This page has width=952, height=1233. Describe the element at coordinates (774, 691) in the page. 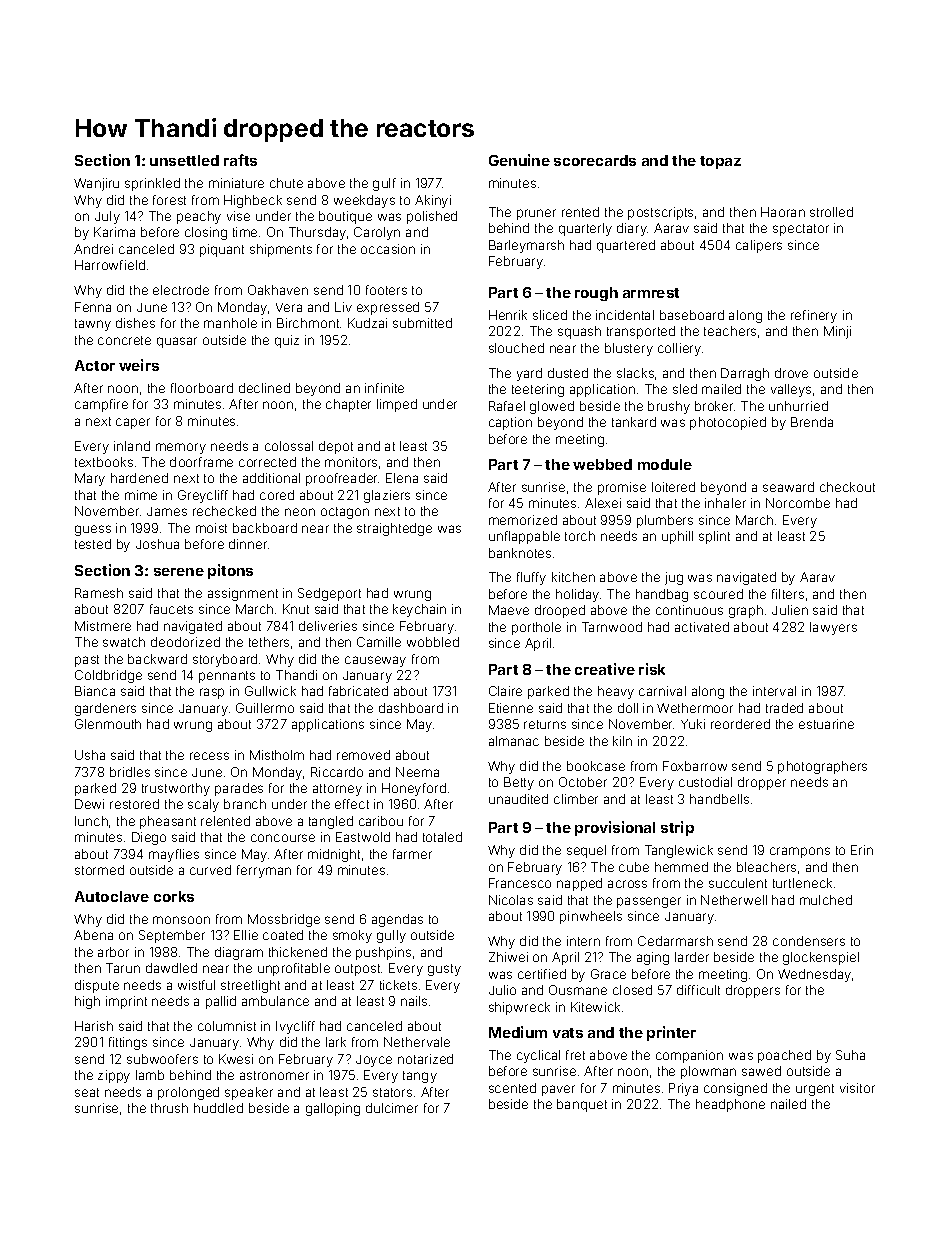

I see `interval` at that location.
